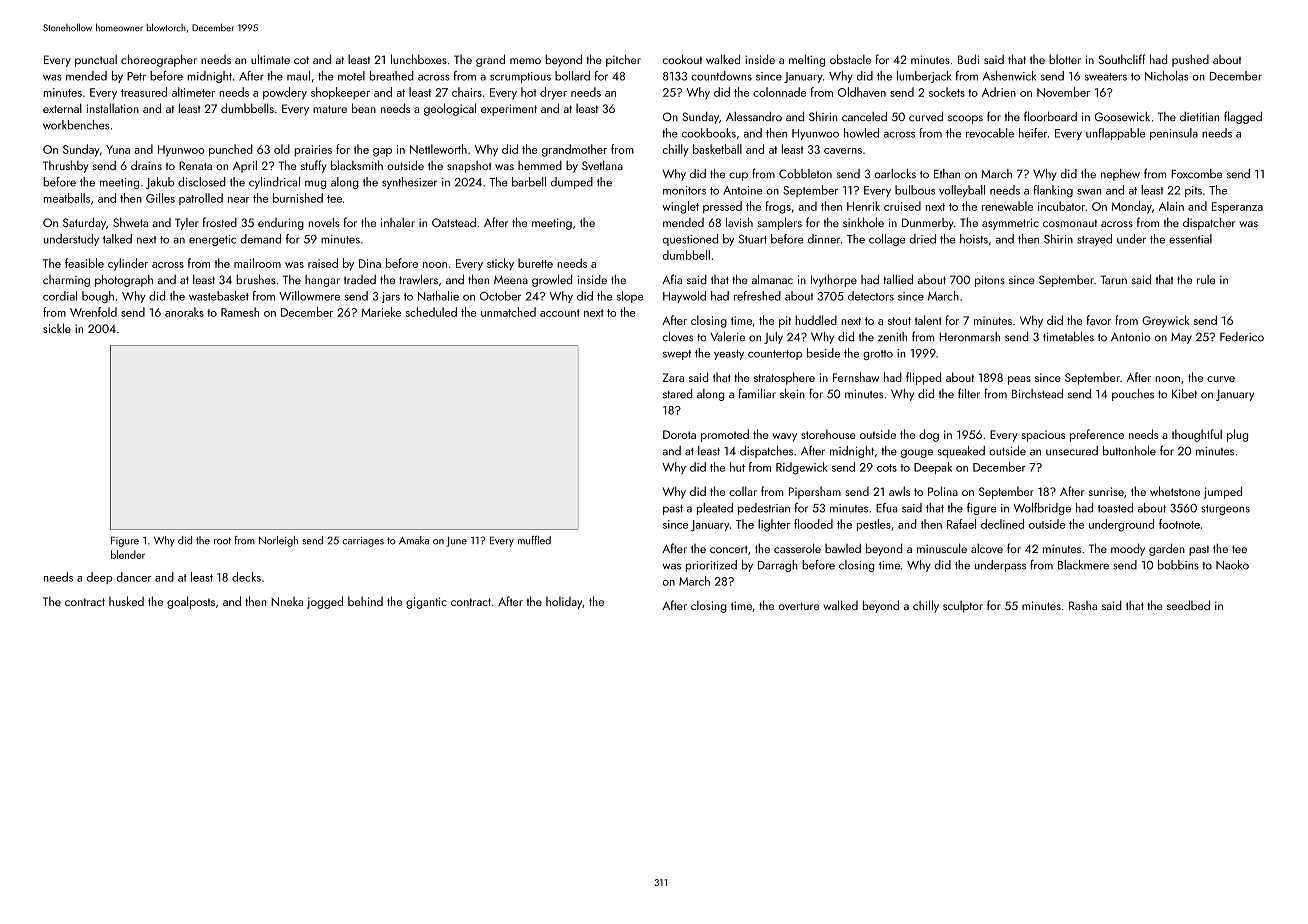  What do you see at coordinates (363, 542) in the screenshot?
I see `carriages` at bounding box center [363, 542].
